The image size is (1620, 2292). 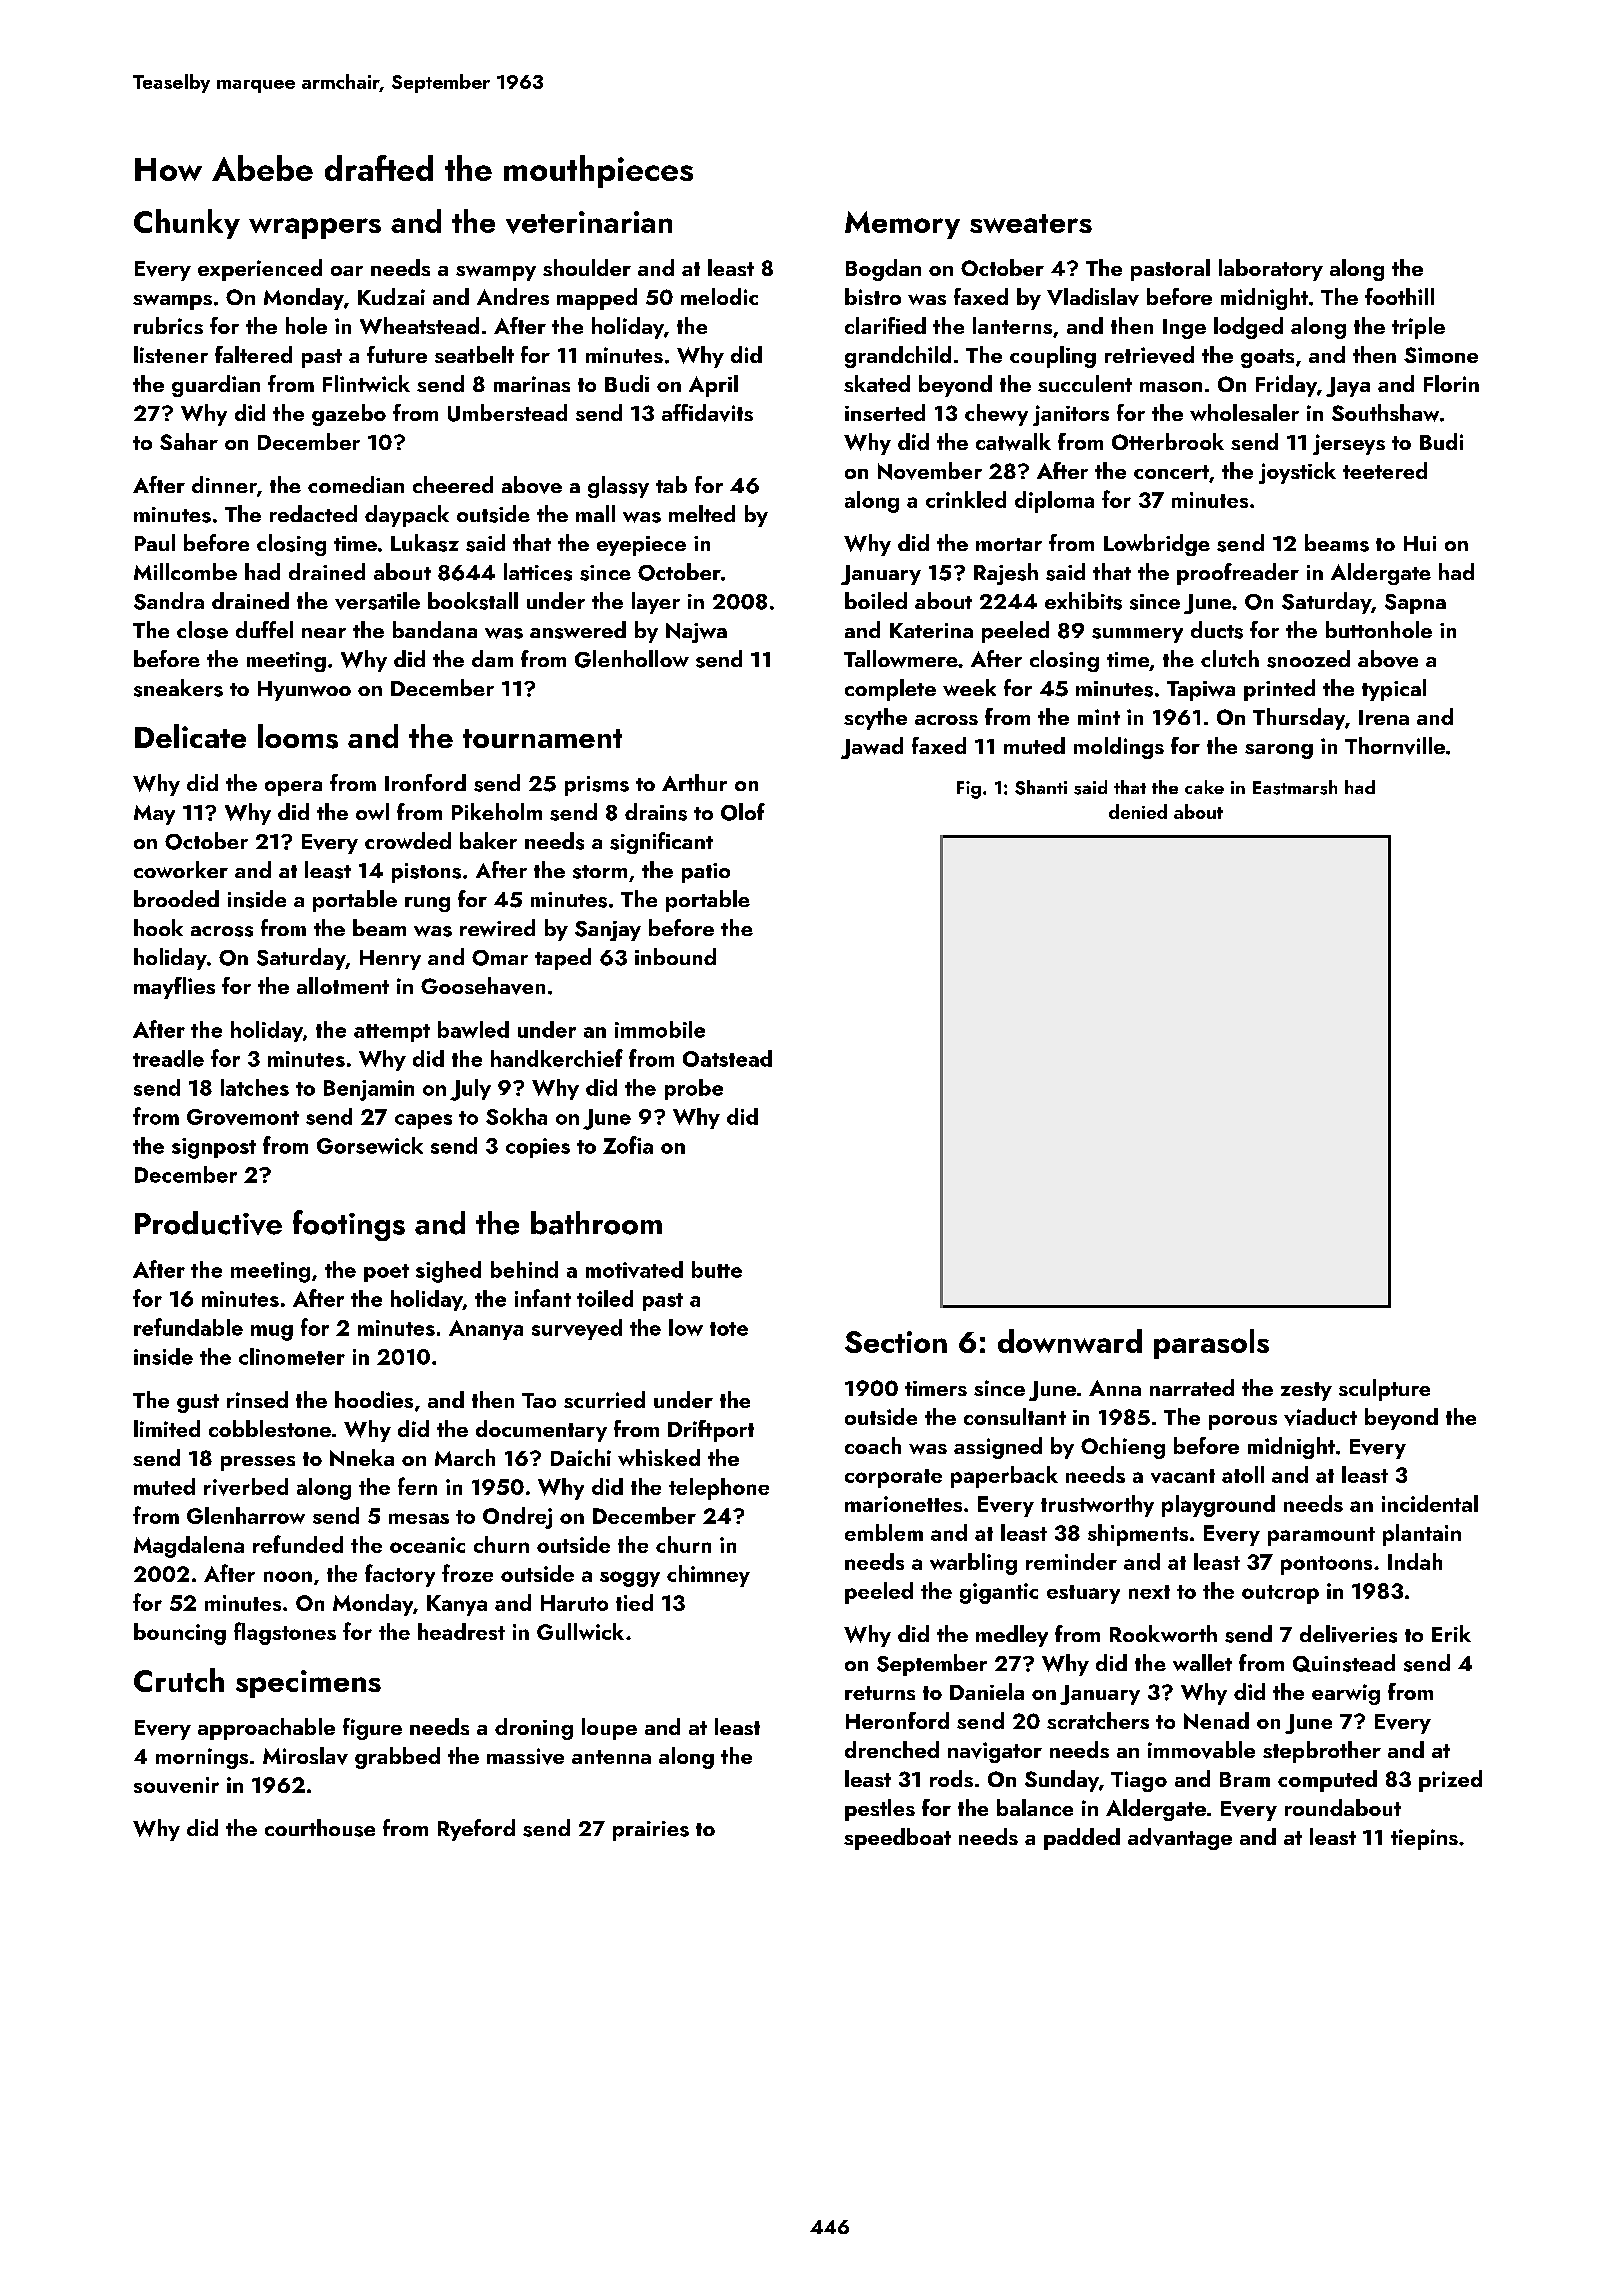 I want to click on sweaters, so click(x=1031, y=223).
